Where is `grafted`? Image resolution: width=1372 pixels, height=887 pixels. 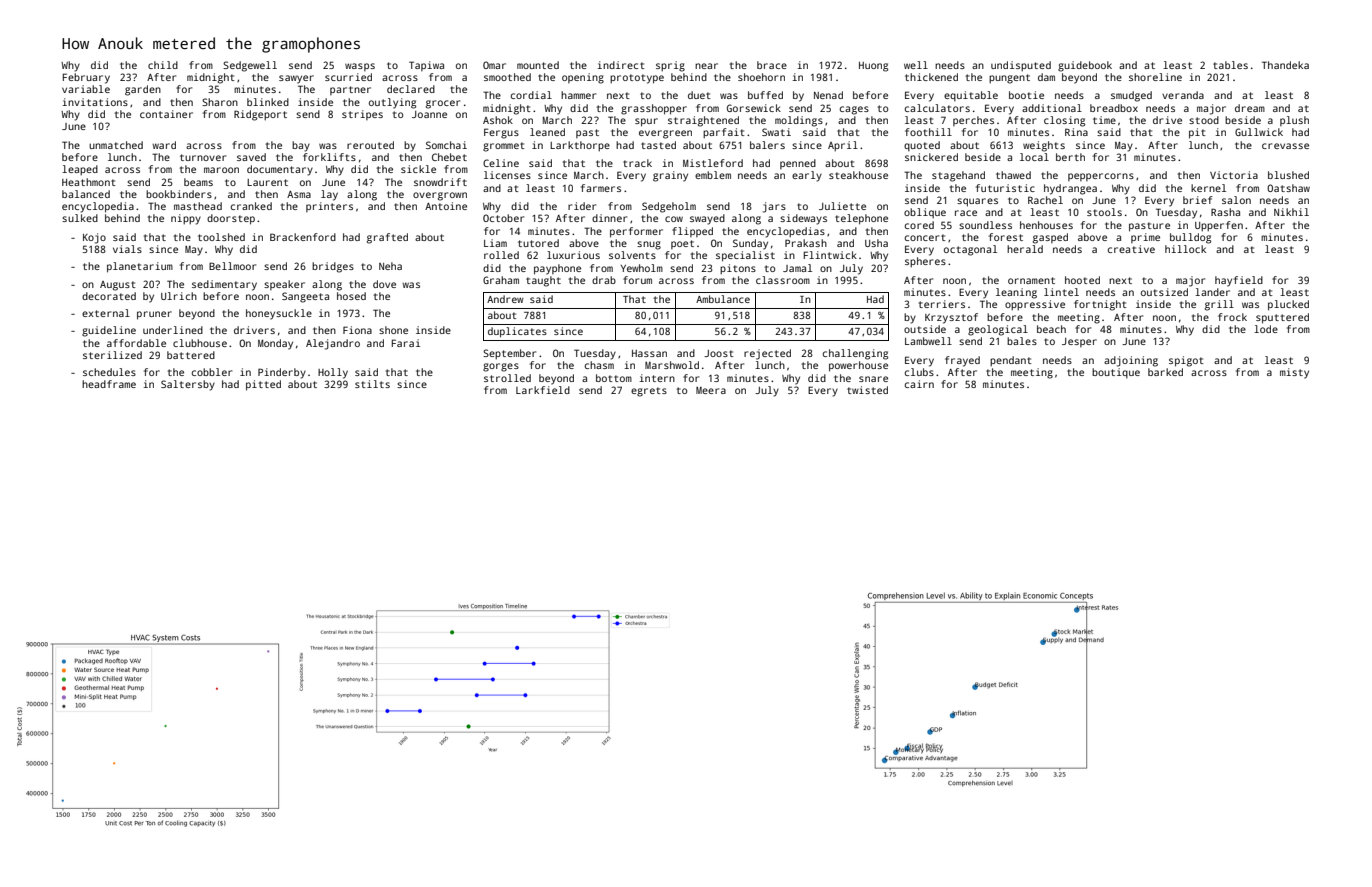
grafted is located at coordinates (387, 238).
